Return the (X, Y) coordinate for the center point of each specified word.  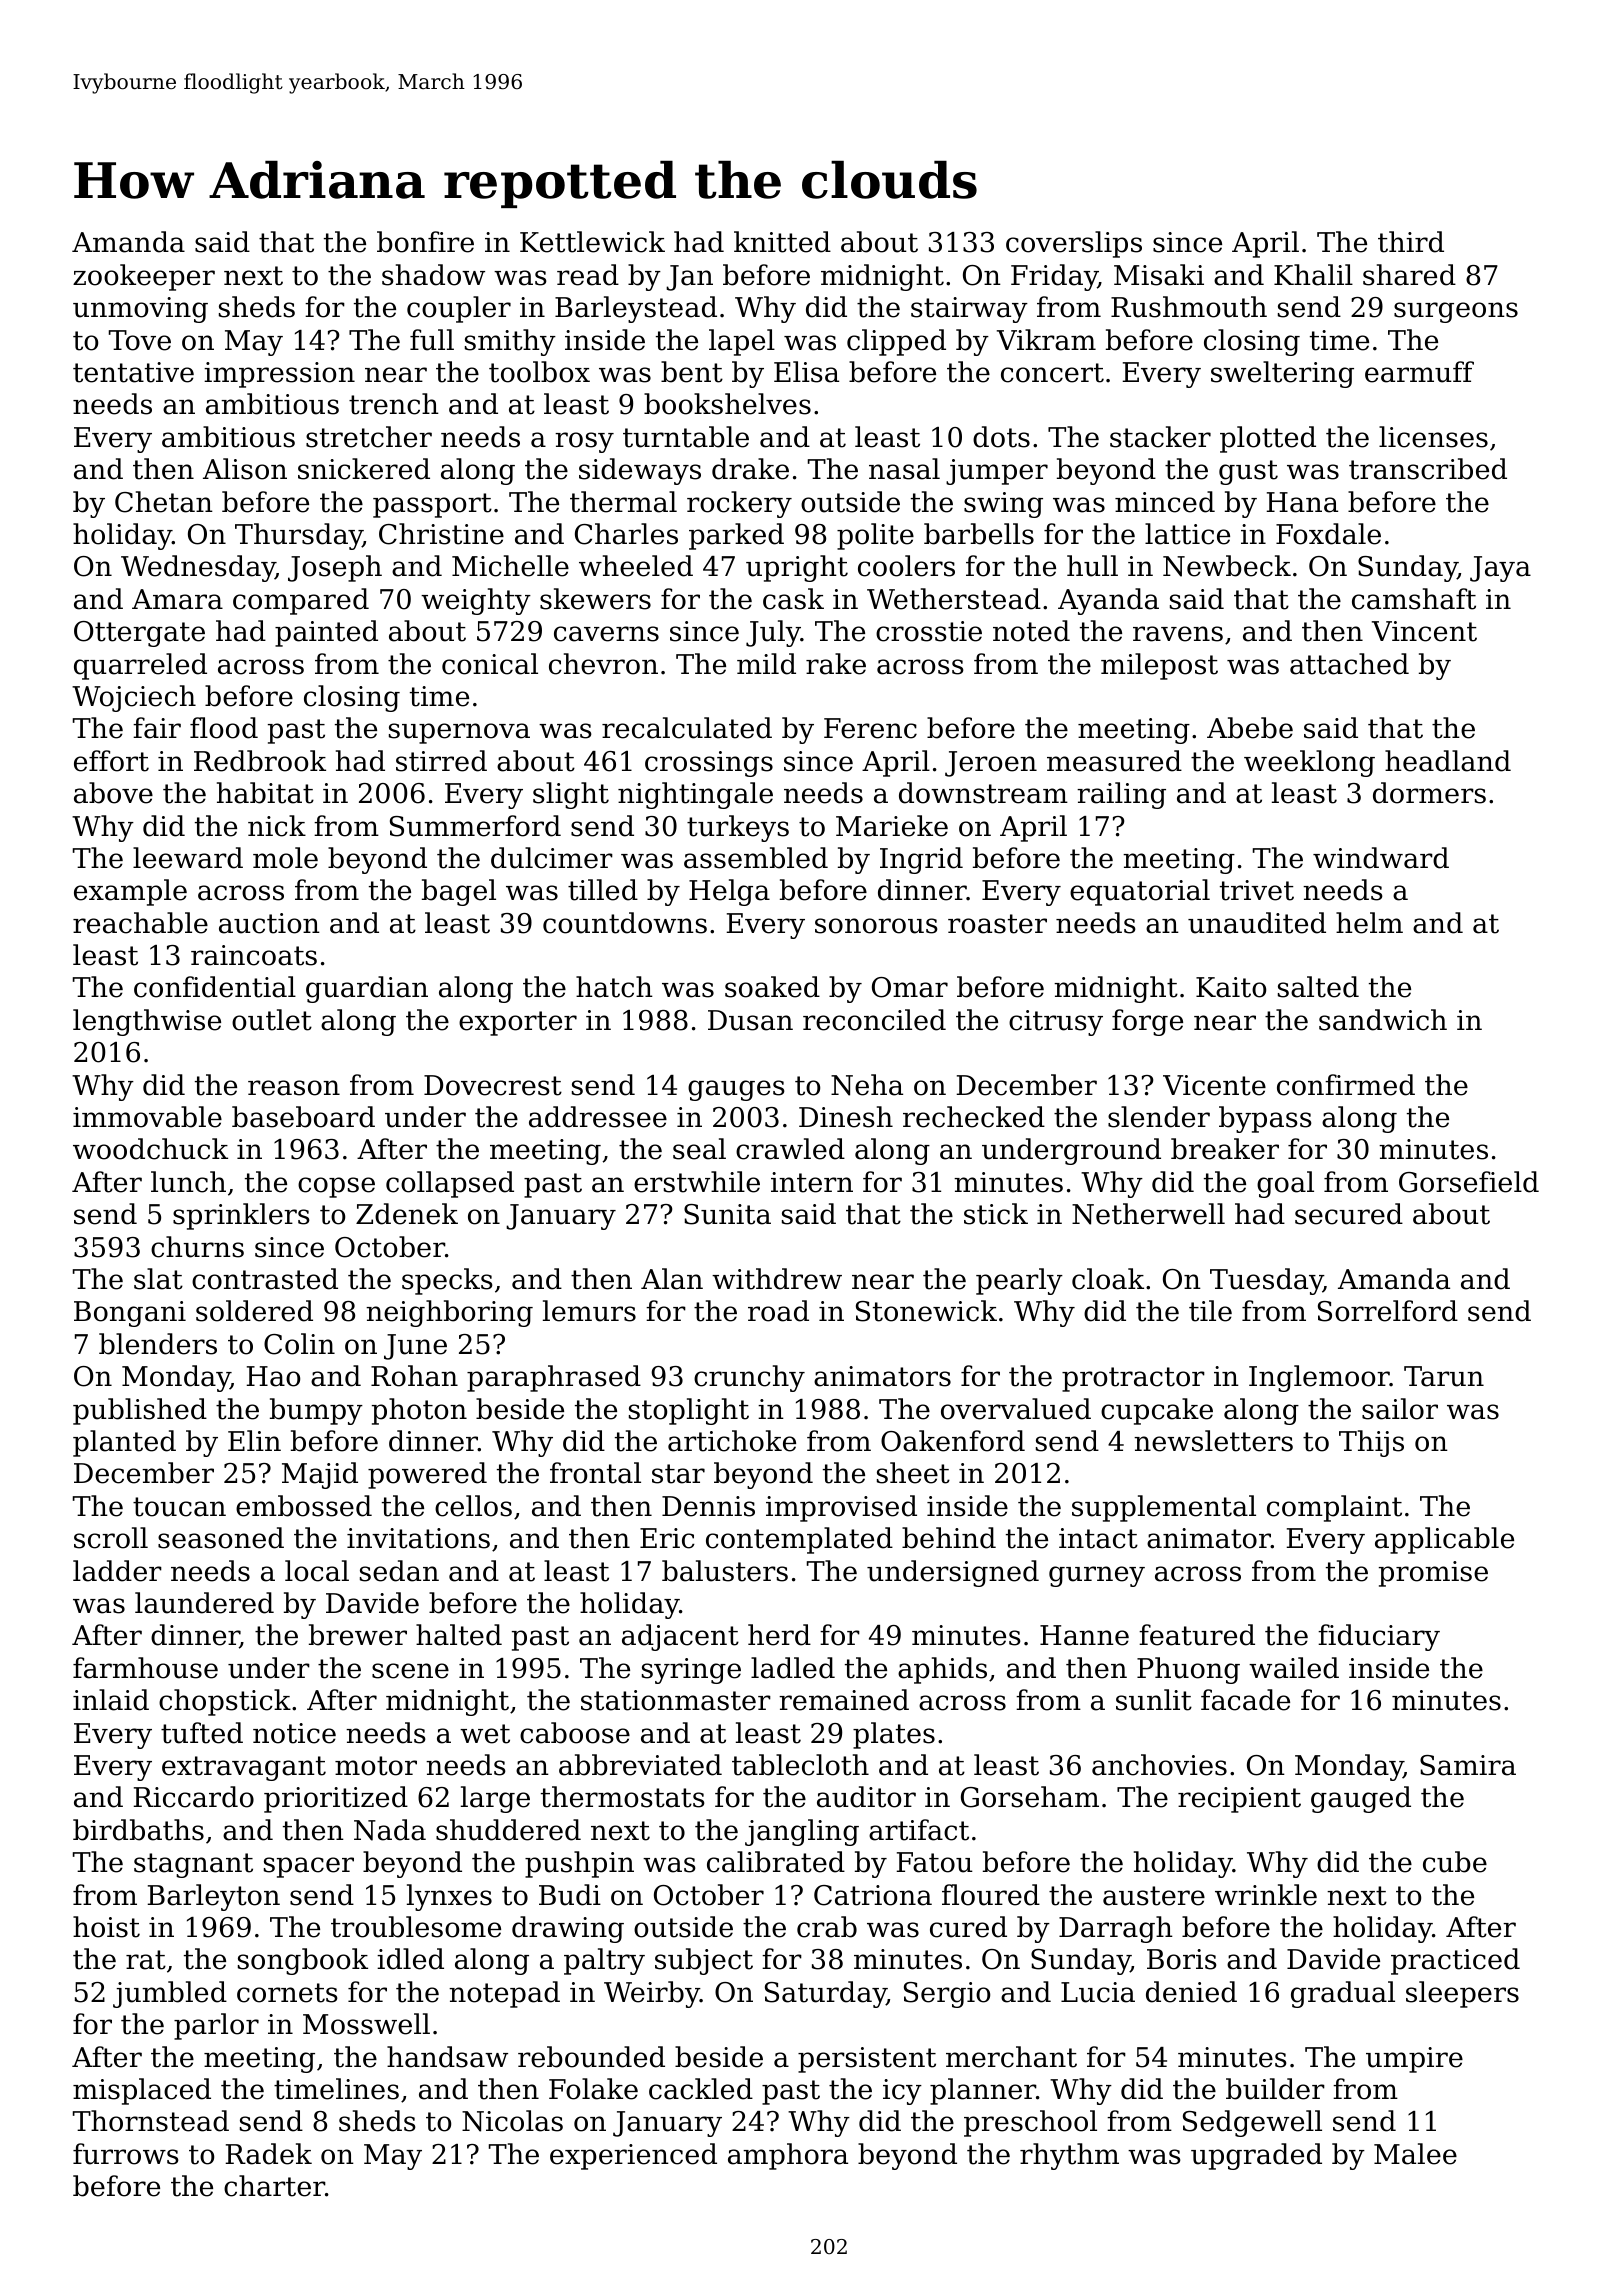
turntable (686, 437)
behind (949, 1538)
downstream (983, 793)
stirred (441, 761)
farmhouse (145, 1668)
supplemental (1164, 1508)
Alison (245, 469)
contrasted (265, 1279)
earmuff (1419, 372)
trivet (1257, 890)
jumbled (170, 1994)
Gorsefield (1469, 1182)
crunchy (749, 1378)
